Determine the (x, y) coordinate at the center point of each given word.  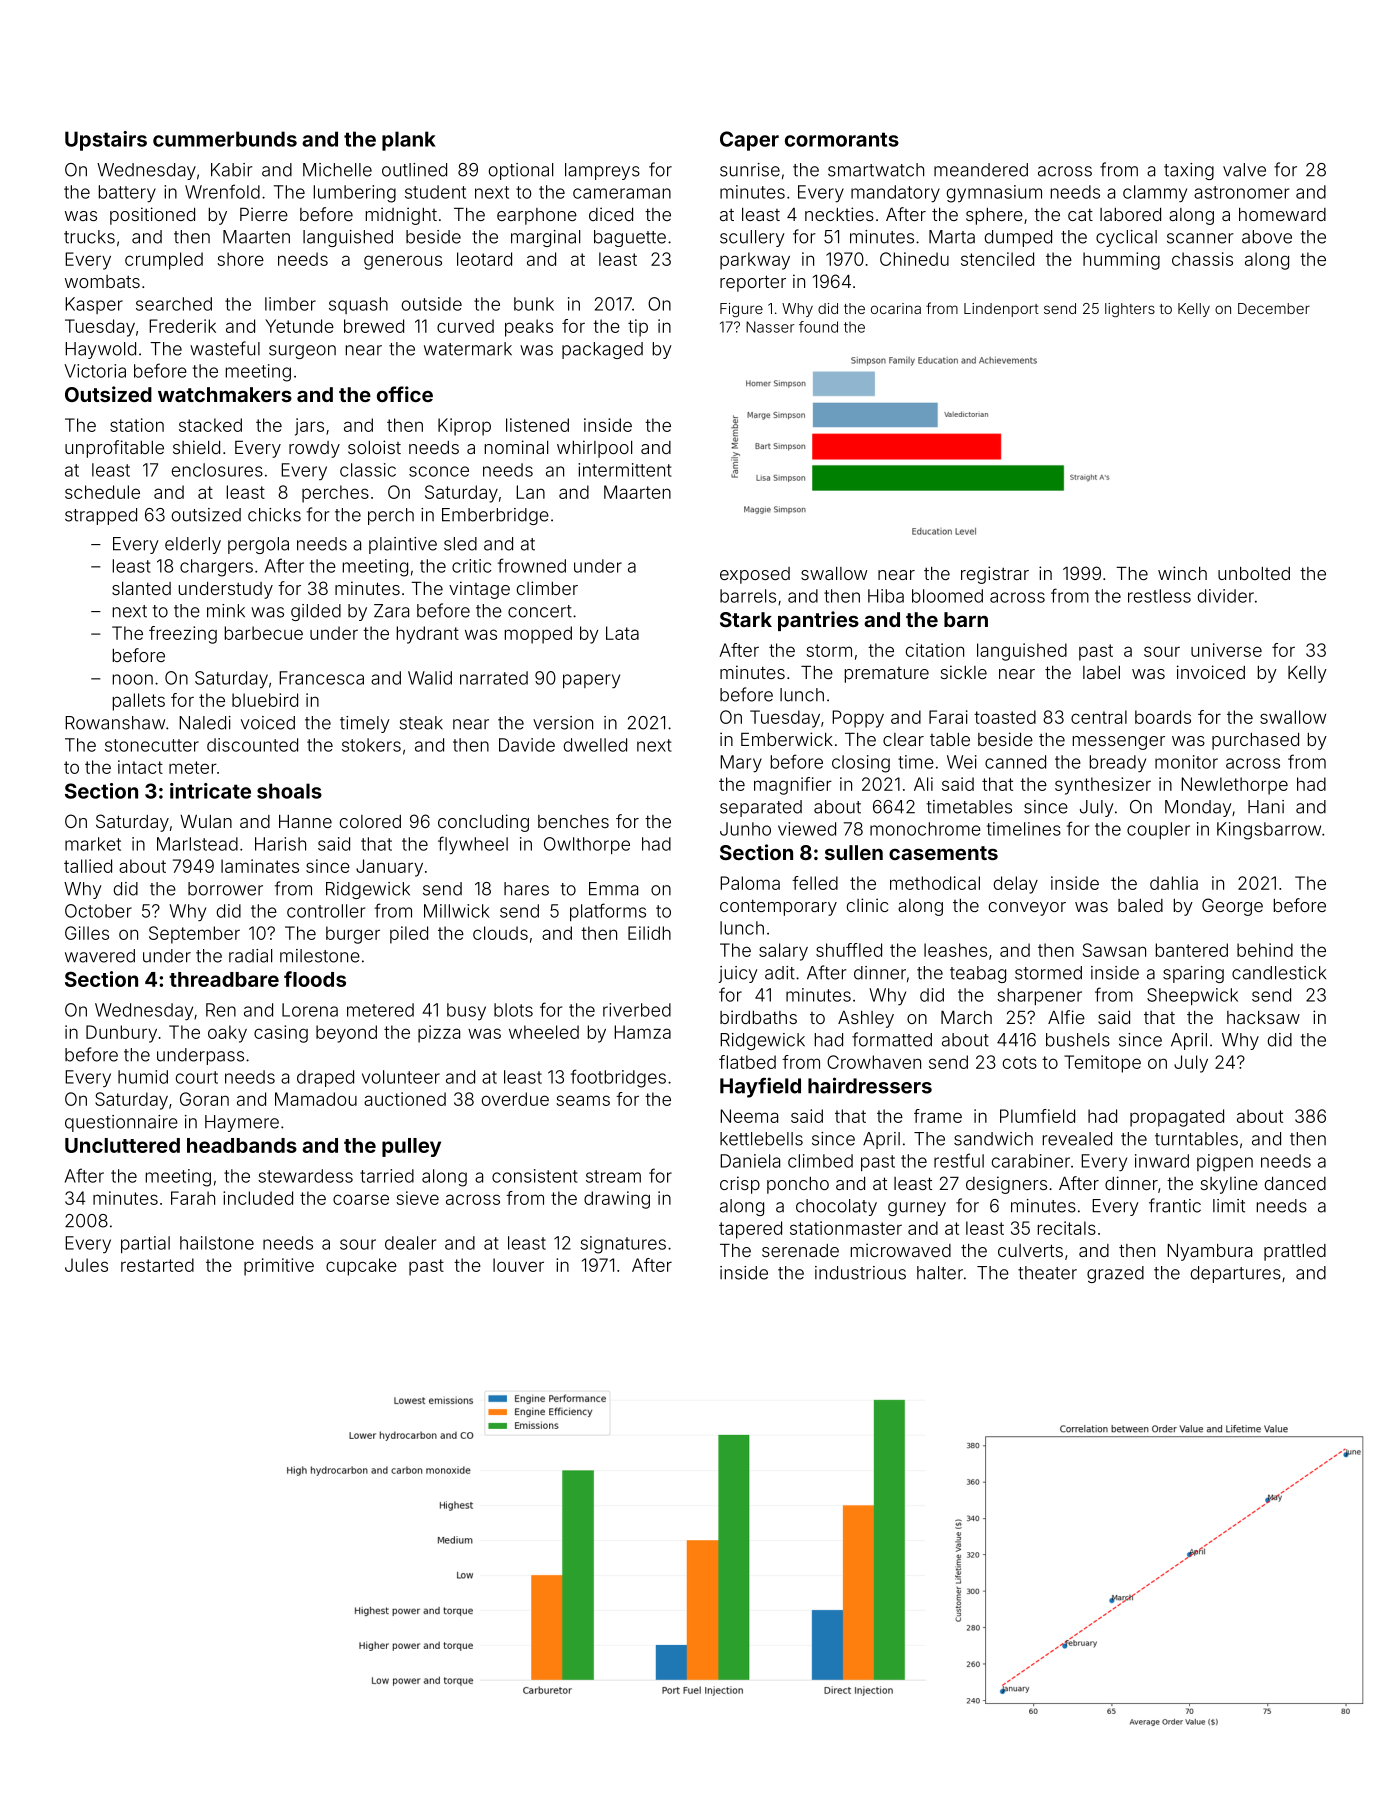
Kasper (94, 305)
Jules (86, 1265)
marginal (545, 238)
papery (591, 681)
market (93, 844)
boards (1163, 717)
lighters (1130, 310)
